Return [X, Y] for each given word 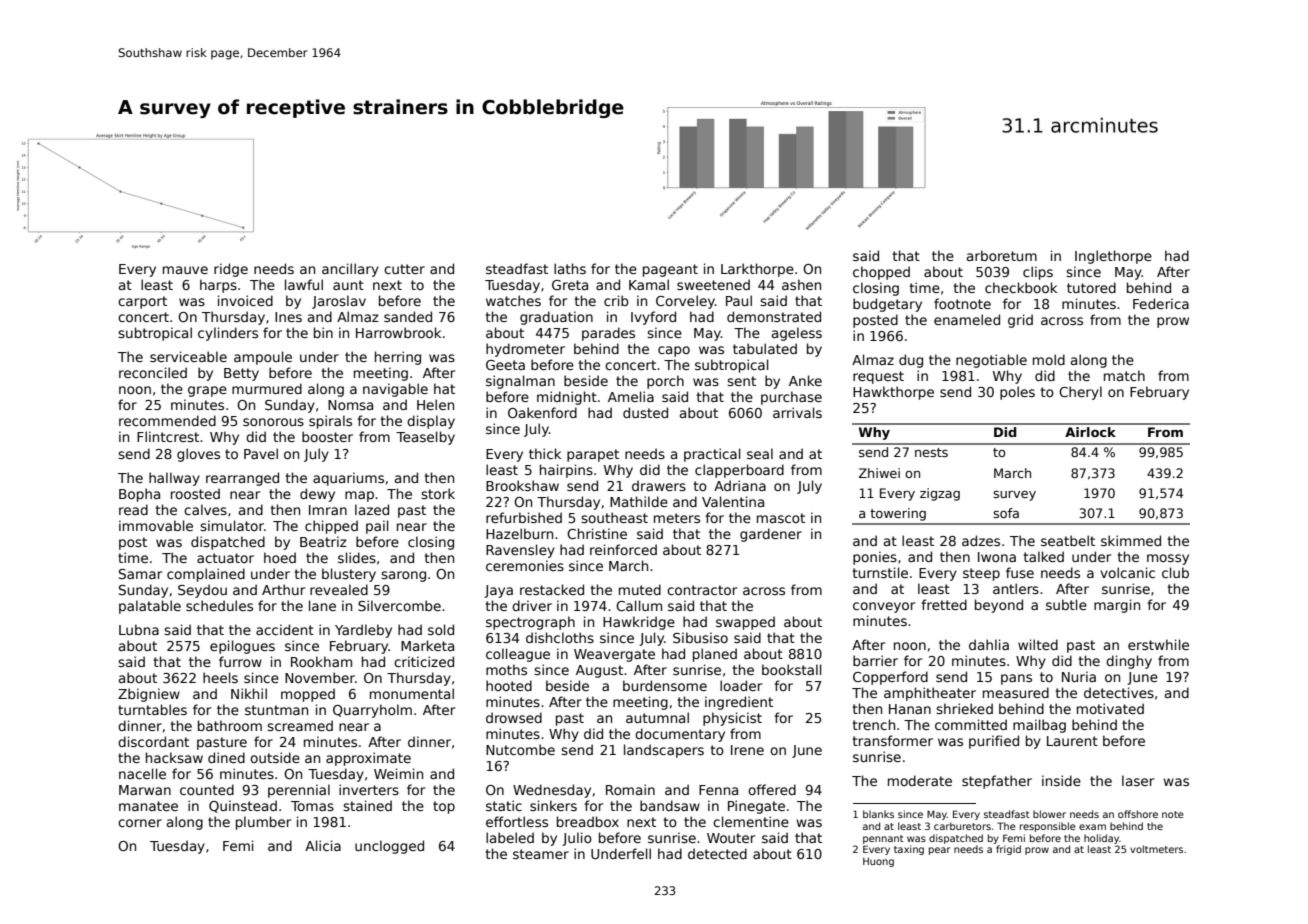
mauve [185, 270]
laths [570, 268]
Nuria [1079, 676]
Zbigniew [149, 695]
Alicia [323, 845]
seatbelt [1068, 540]
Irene [747, 750]
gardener [771, 535]
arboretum [1002, 255]
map [359, 496]
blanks [878, 814]
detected [717, 853]
